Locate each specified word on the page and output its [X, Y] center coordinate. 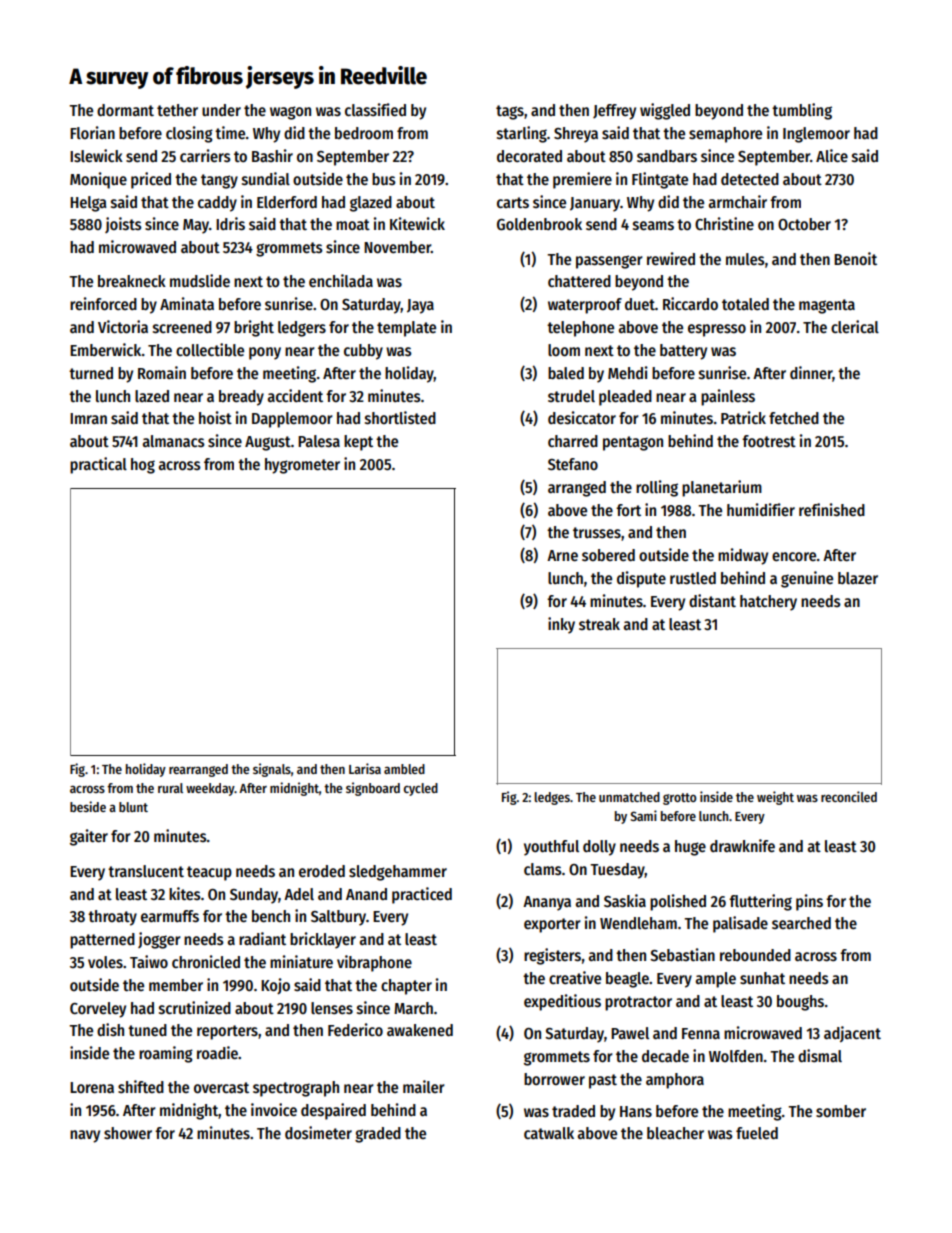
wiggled [665, 111]
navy [85, 1136]
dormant [125, 110]
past [603, 1081]
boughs [800, 1003]
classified [375, 110]
